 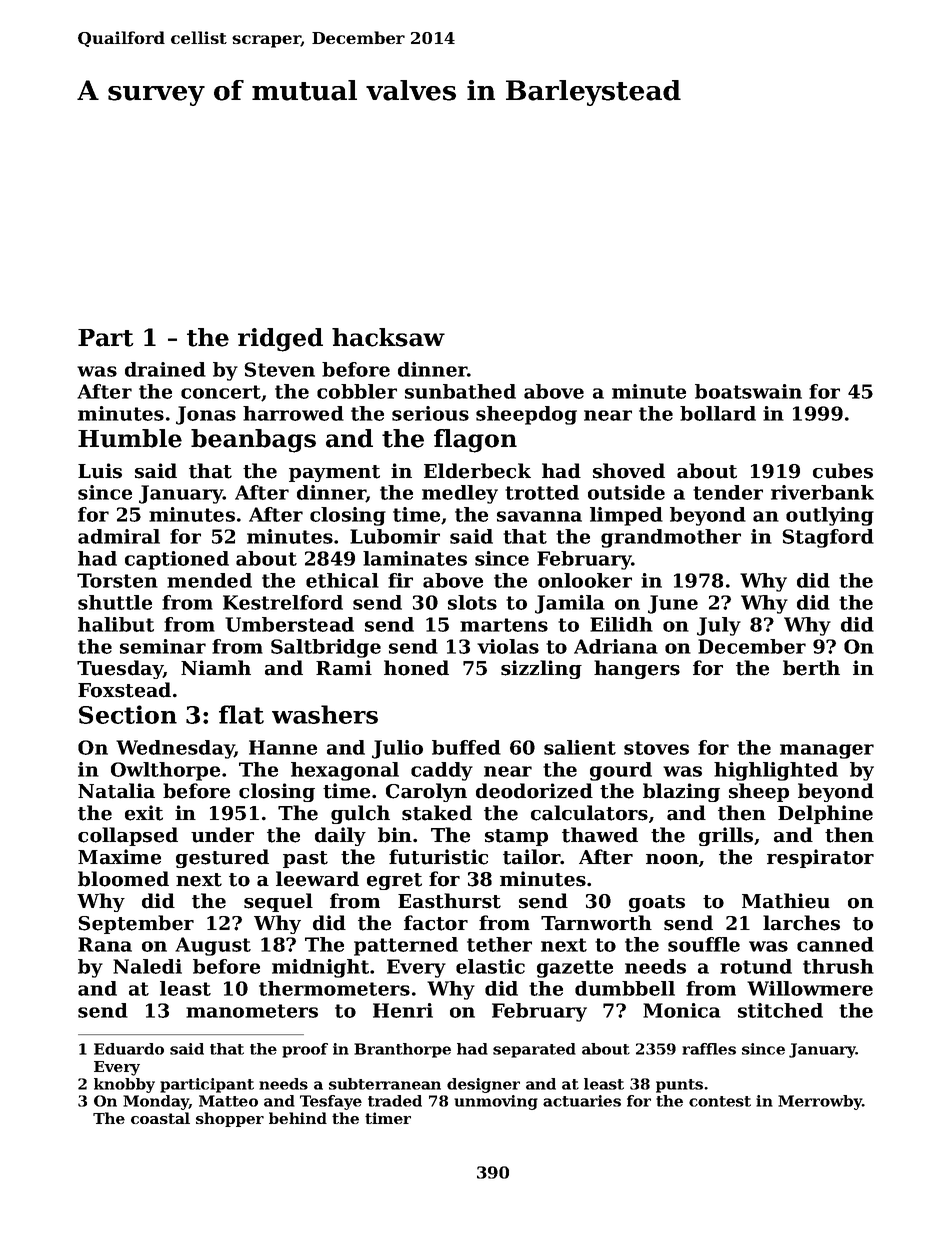 What do you see at coordinates (843, 471) in the screenshot?
I see `cubes` at bounding box center [843, 471].
